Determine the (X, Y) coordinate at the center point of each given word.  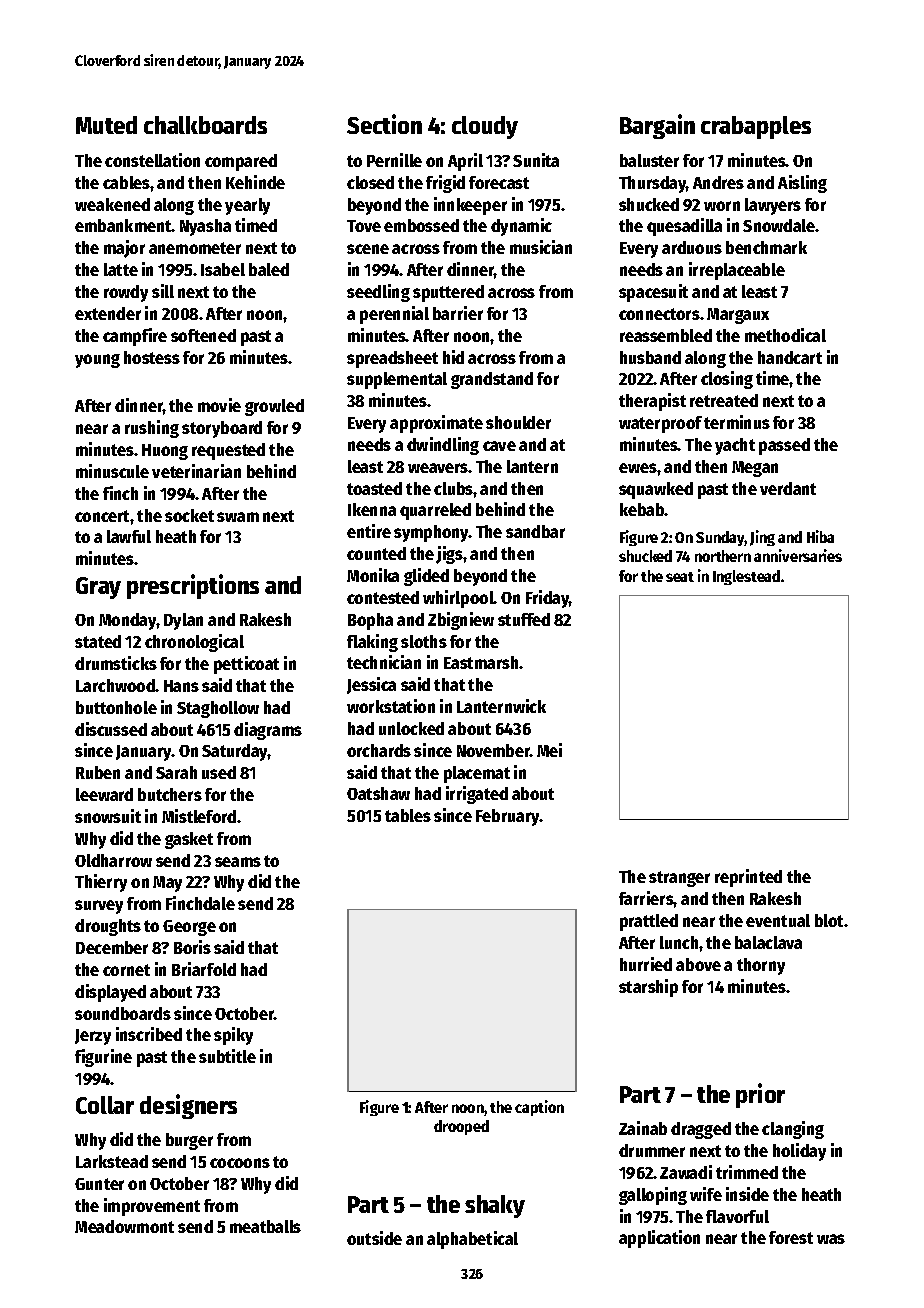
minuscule (112, 471)
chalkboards (205, 125)
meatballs (265, 1226)
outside (374, 1238)
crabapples (756, 127)
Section (384, 124)
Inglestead (746, 577)
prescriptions (193, 586)
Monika (373, 575)
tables (408, 815)
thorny (761, 966)
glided (426, 577)
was (831, 1239)
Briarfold (204, 969)
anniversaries (798, 555)
